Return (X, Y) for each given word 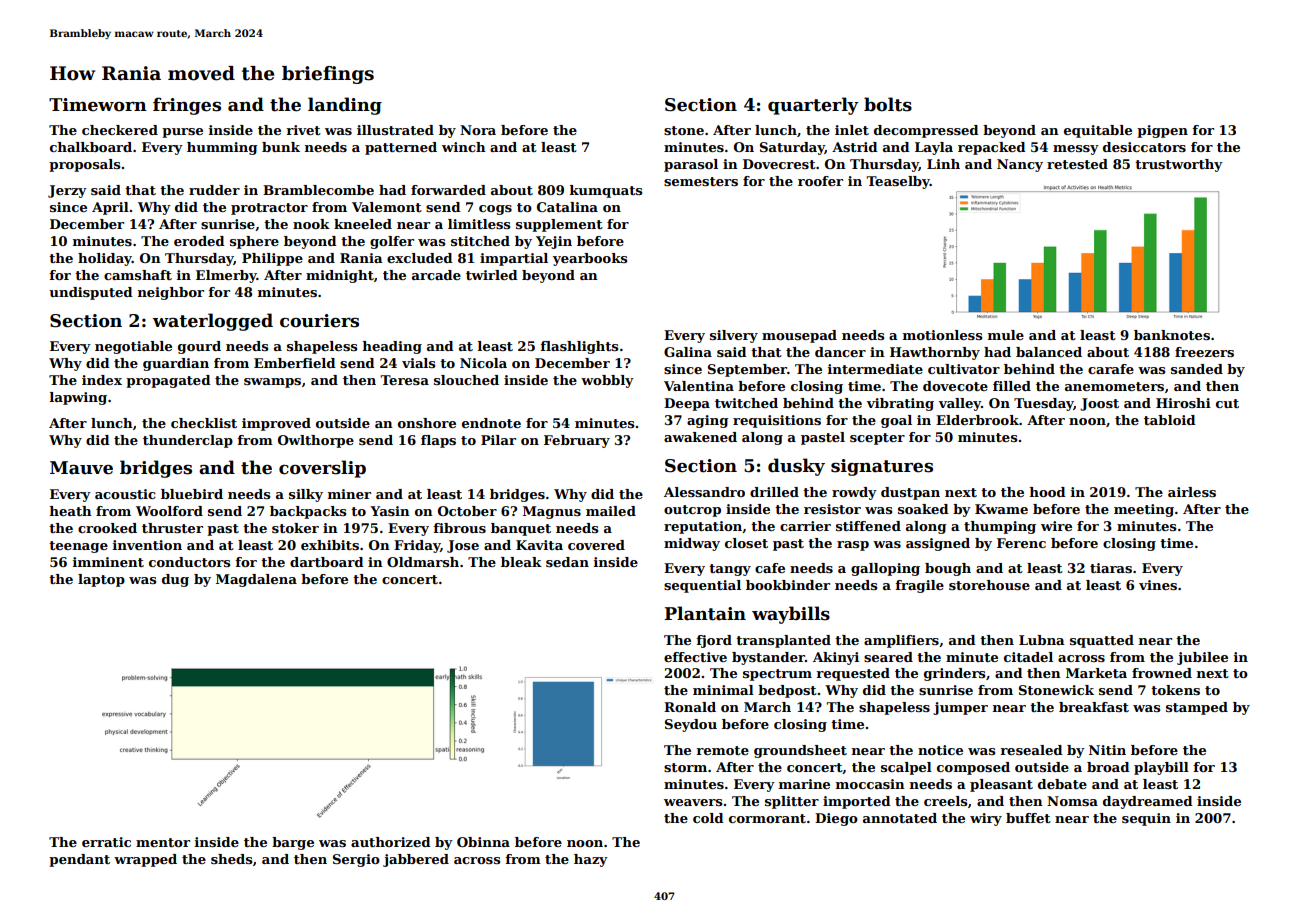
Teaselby (898, 182)
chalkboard (91, 147)
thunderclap (188, 441)
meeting (1144, 510)
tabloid (1170, 420)
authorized (391, 842)
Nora (478, 130)
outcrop (692, 511)
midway (692, 544)
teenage (78, 547)
